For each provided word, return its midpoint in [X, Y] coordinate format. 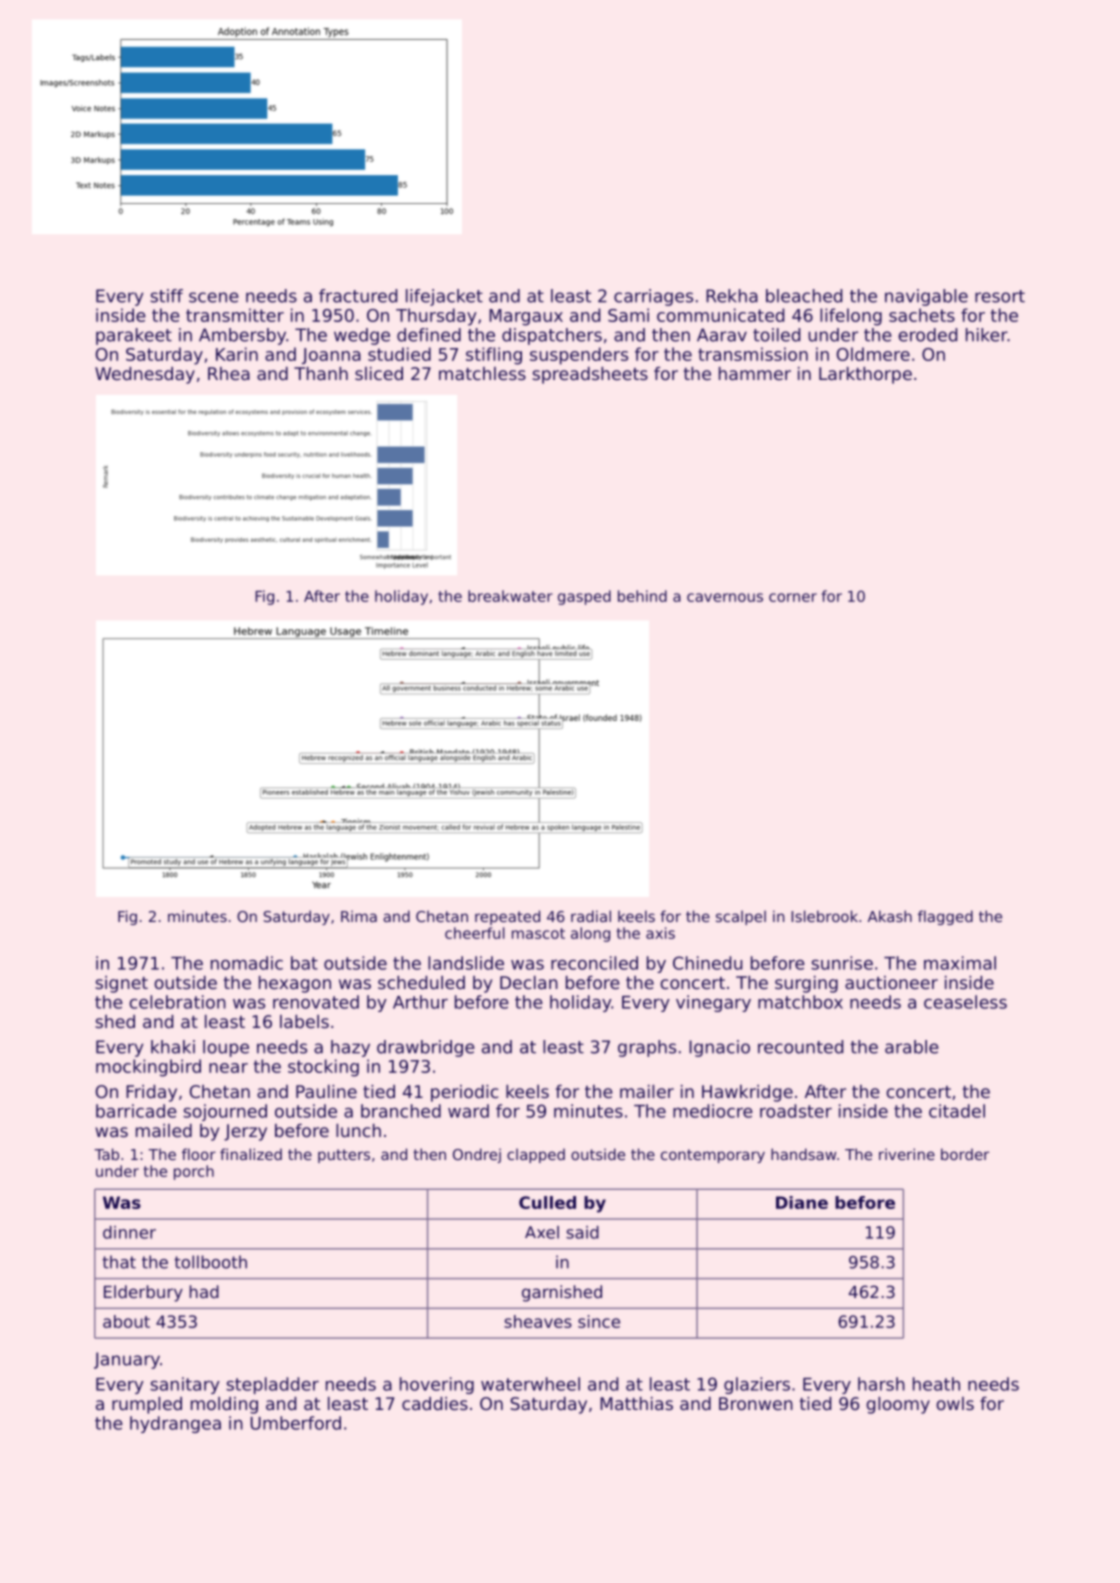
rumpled [147, 1405]
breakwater [510, 596]
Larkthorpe [865, 375]
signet [121, 984]
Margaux [526, 317]
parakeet [134, 336]
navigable [926, 297]
